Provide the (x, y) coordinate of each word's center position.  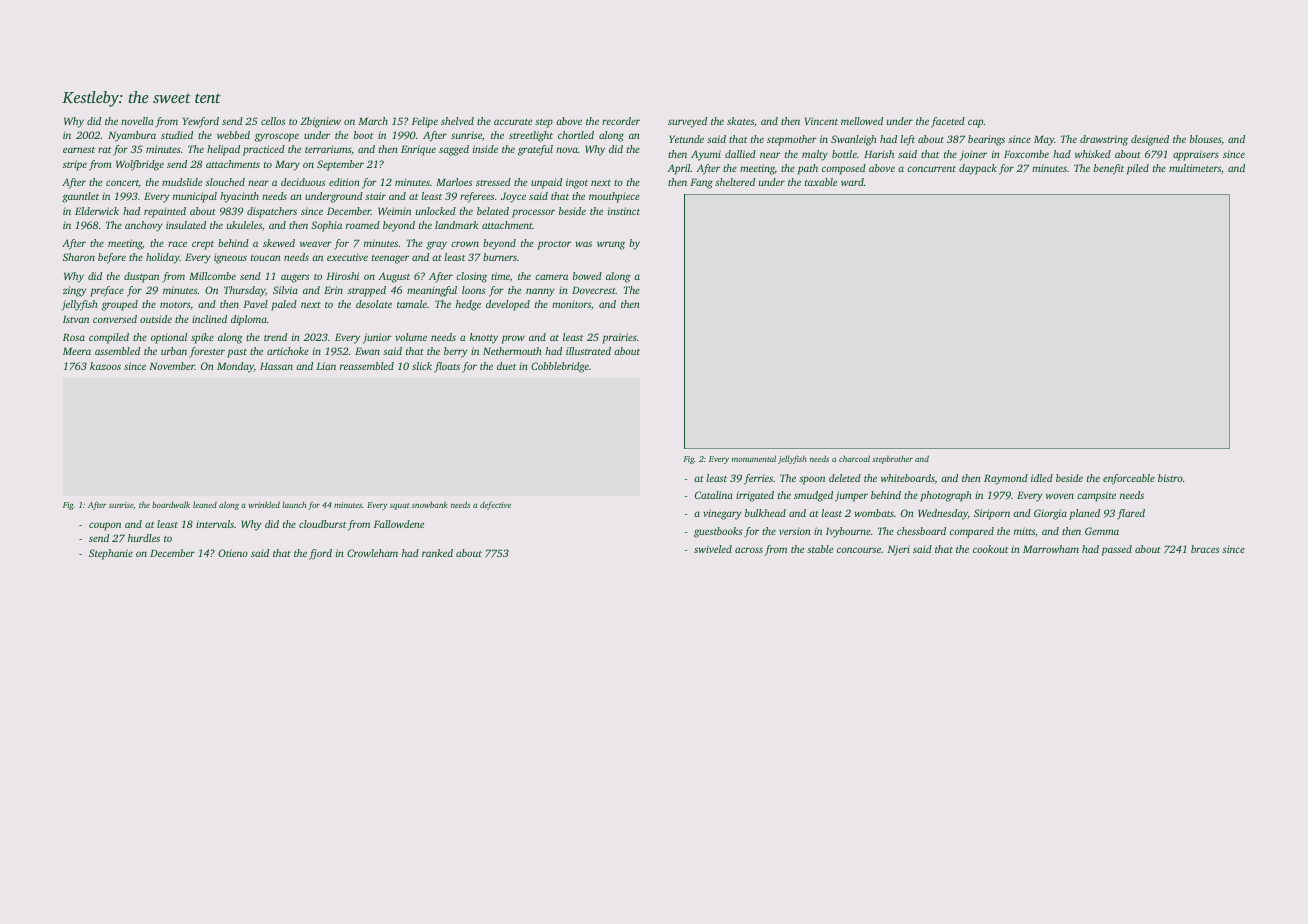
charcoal (854, 458)
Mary (287, 165)
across (749, 550)
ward (852, 182)
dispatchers (272, 212)
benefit (1109, 169)
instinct (624, 211)
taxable (821, 182)
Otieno (233, 553)
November (172, 366)
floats (447, 367)
